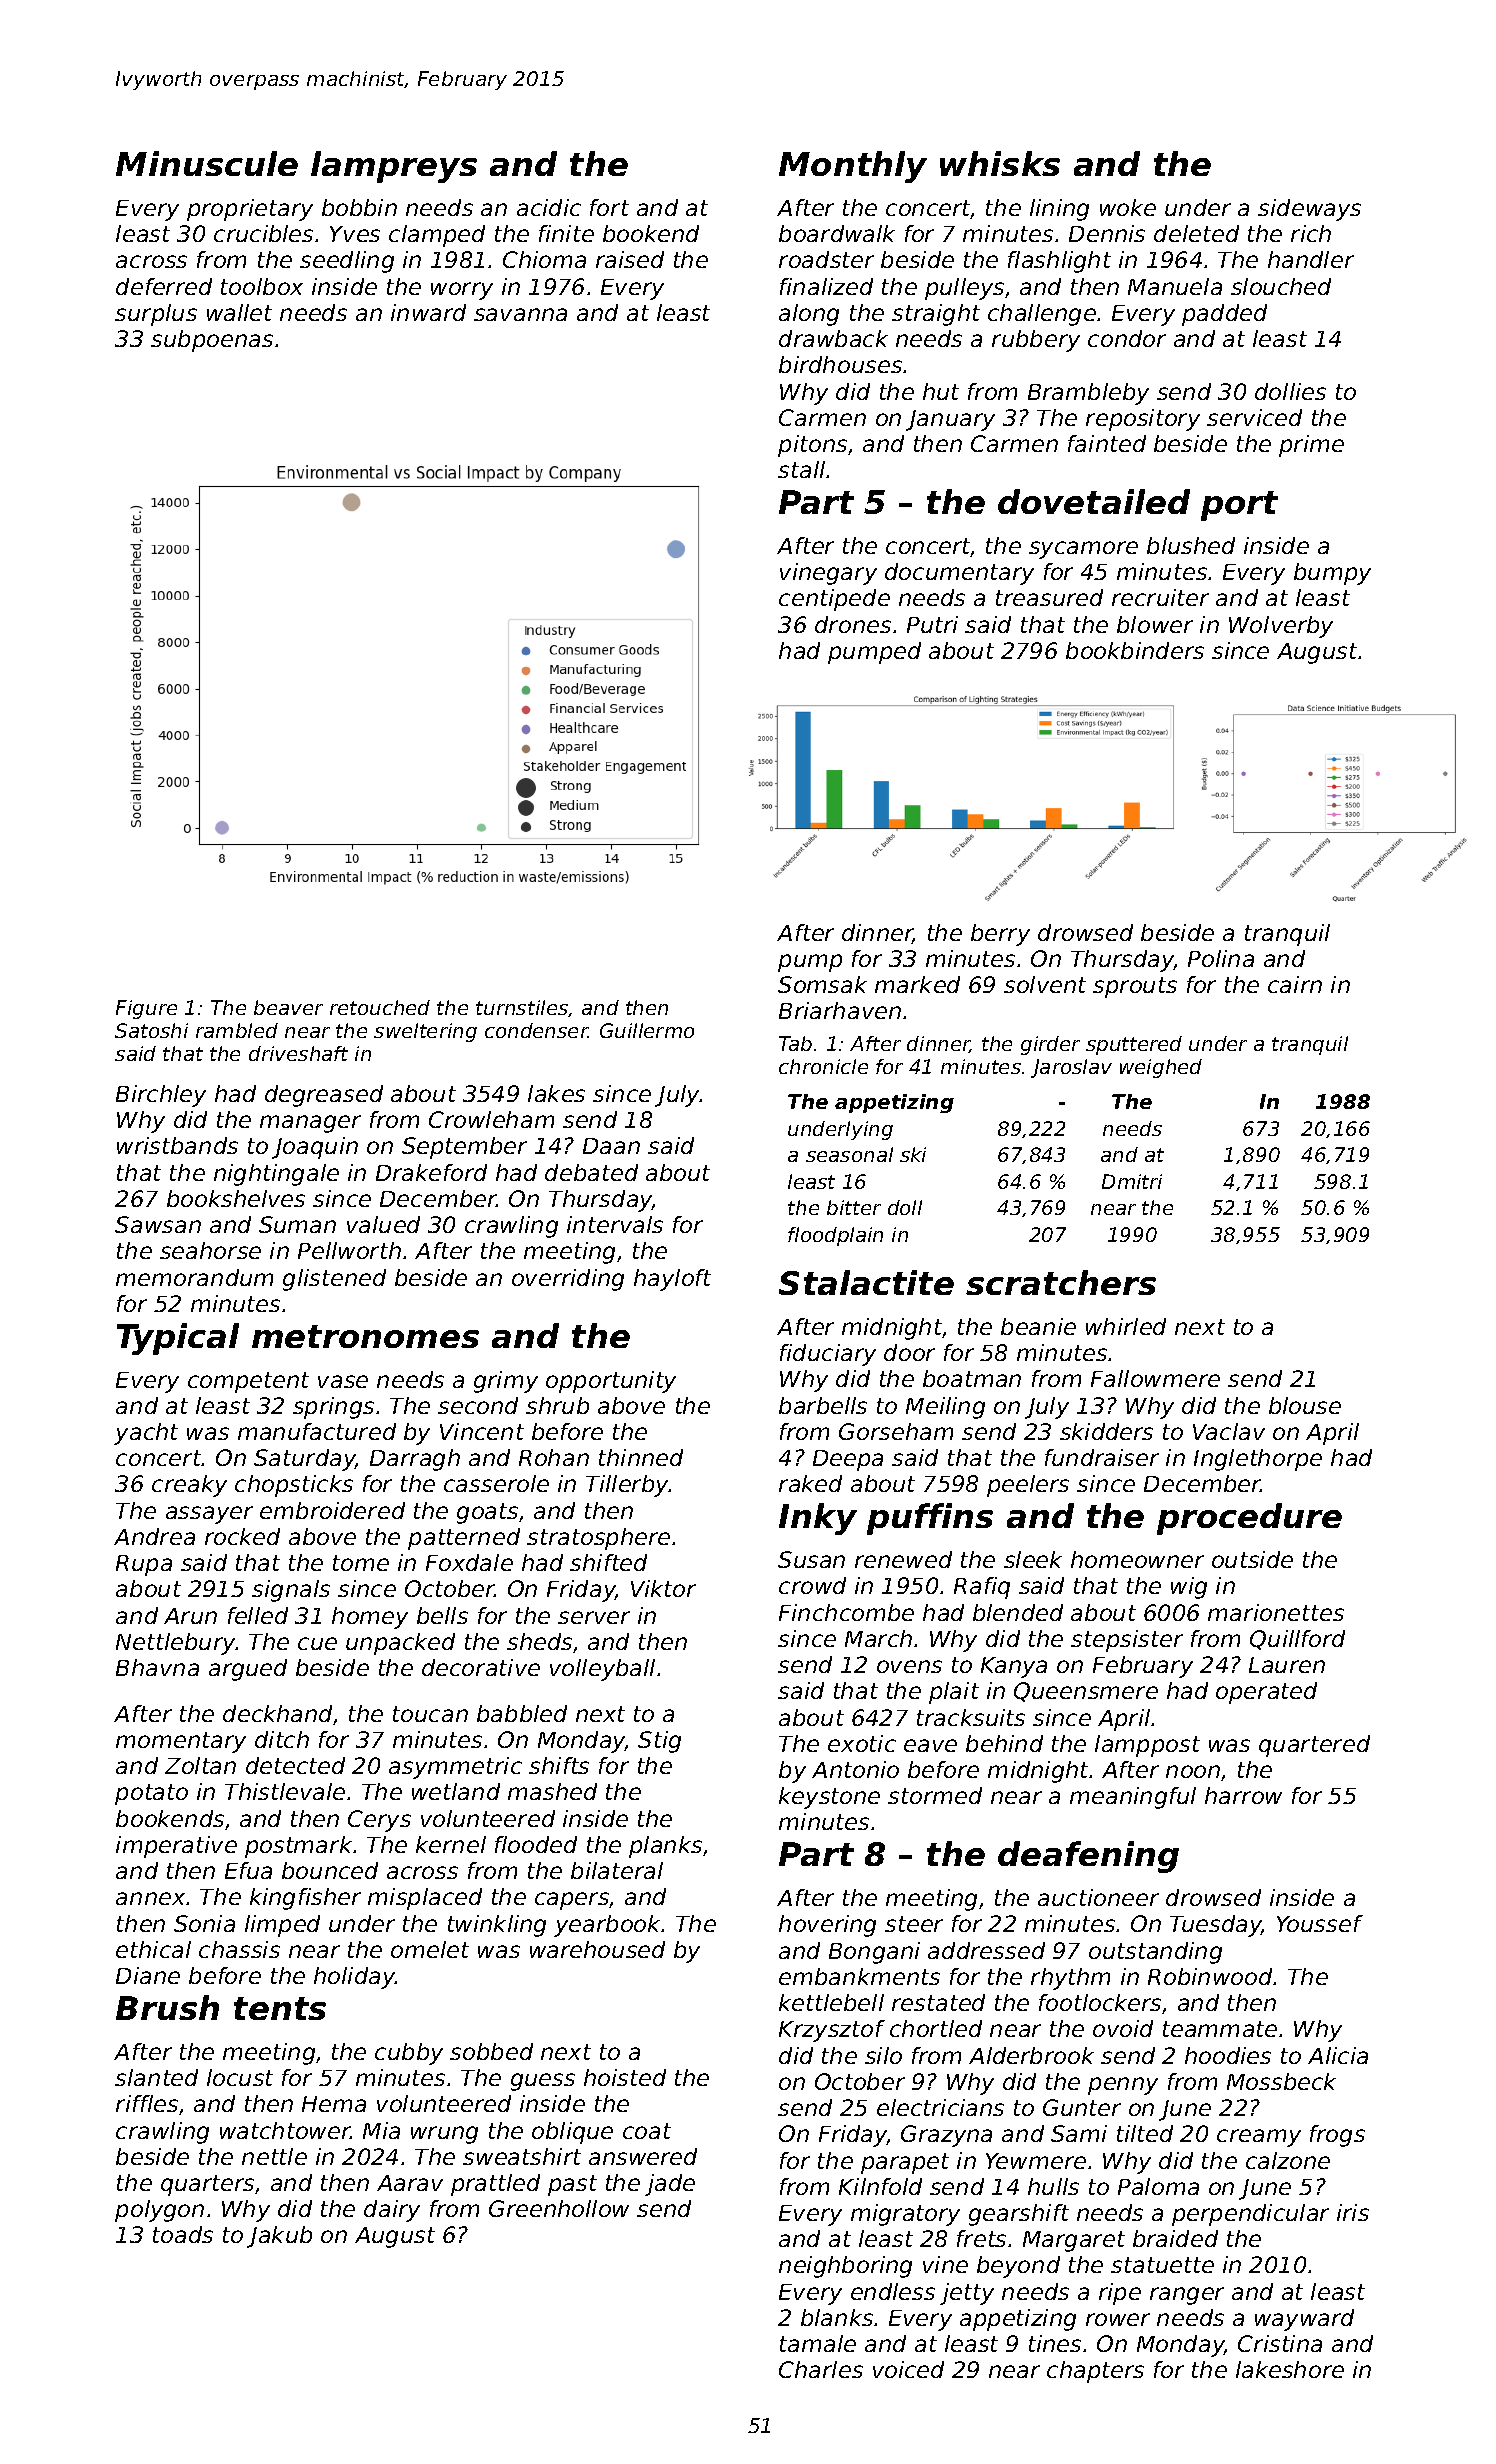 The height and width of the image is (2464, 1496). What do you see at coordinates (853, 624) in the image?
I see `drones` at bounding box center [853, 624].
